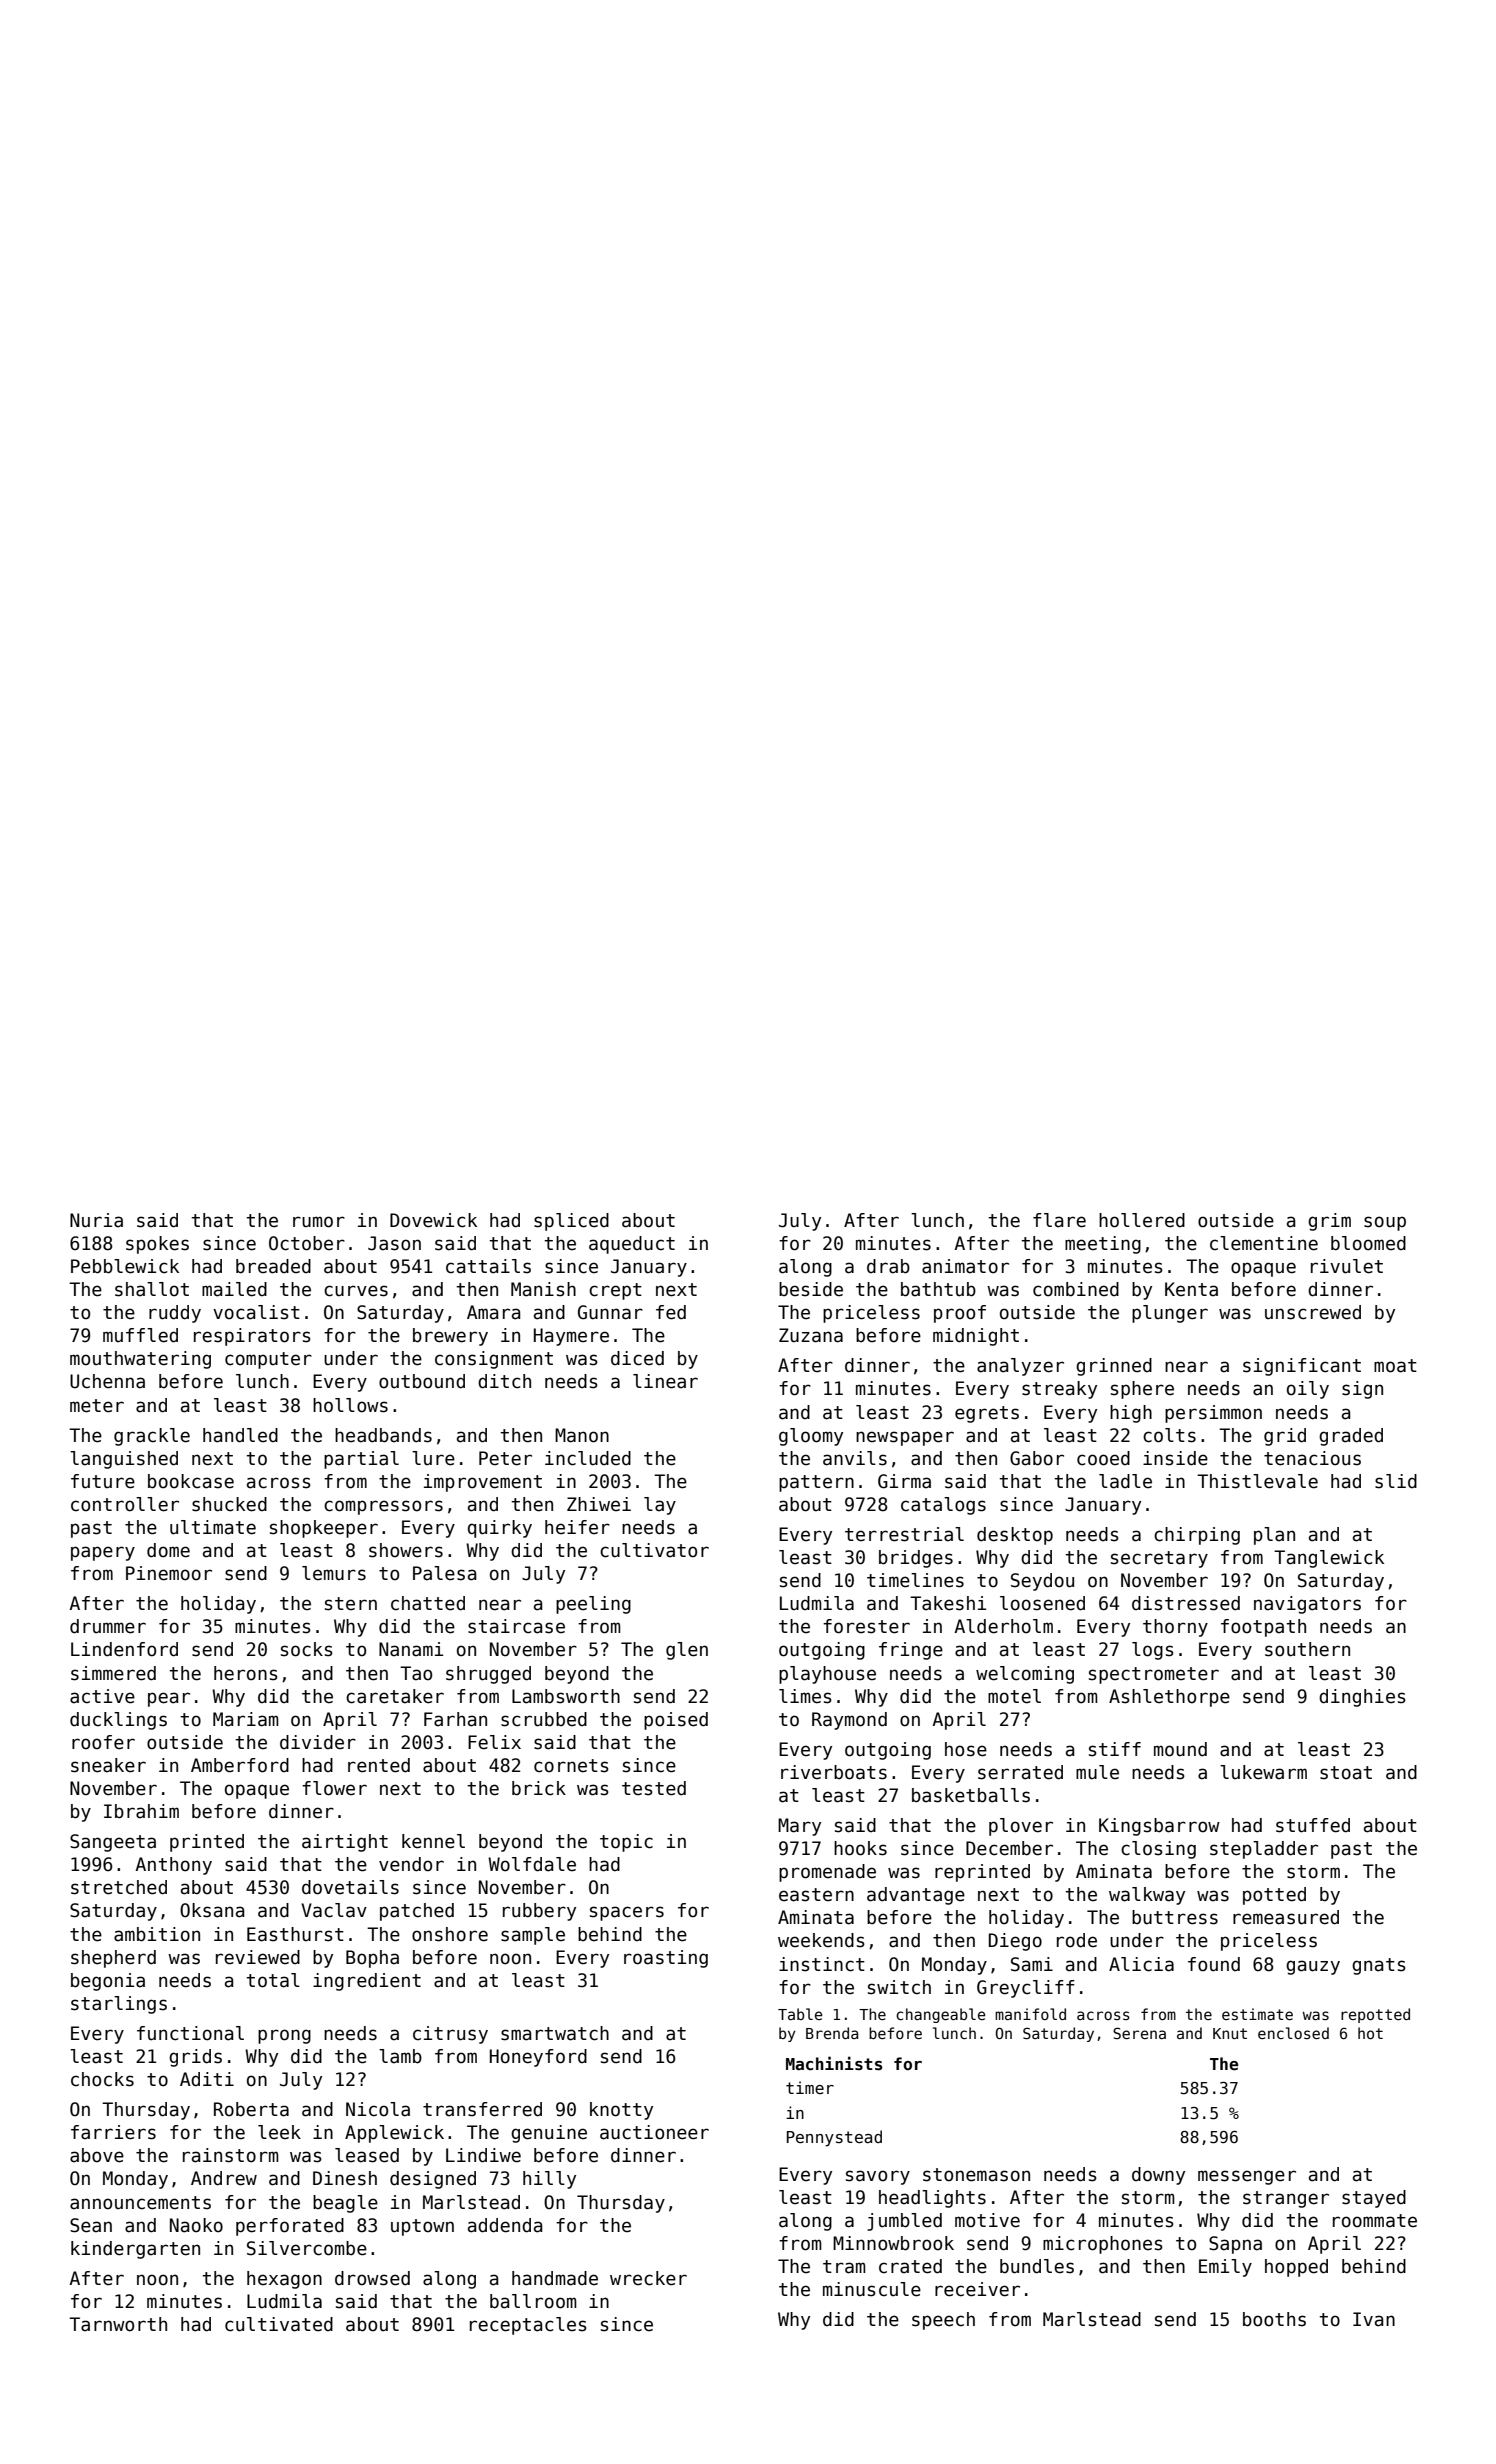 This screenshot has height=2464, width=1496. Describe the element at coordinates (1247, 2177) in the screenshot. I see `messenger` at that location.
